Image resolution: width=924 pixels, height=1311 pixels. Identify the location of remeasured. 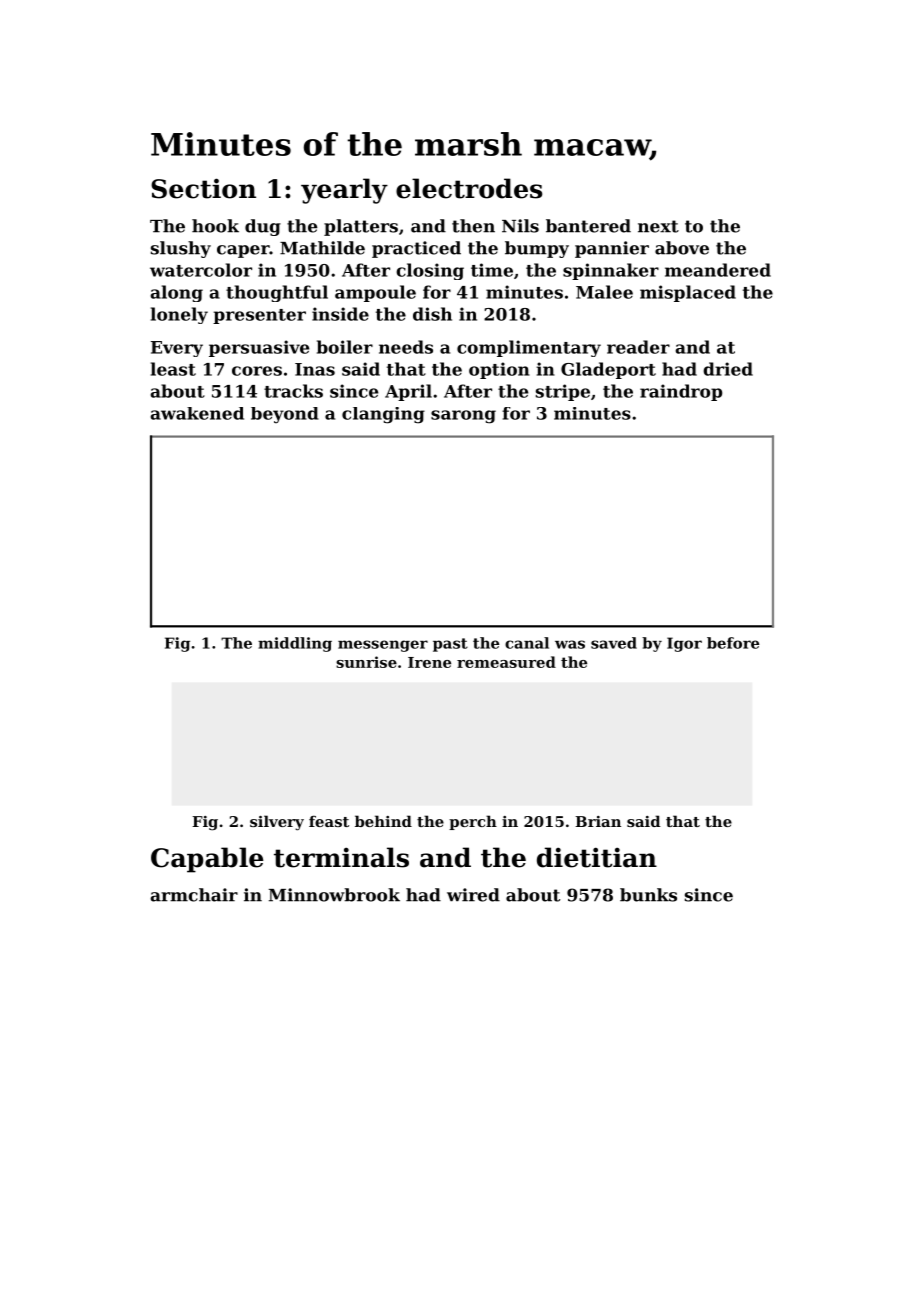
(506, 662).
